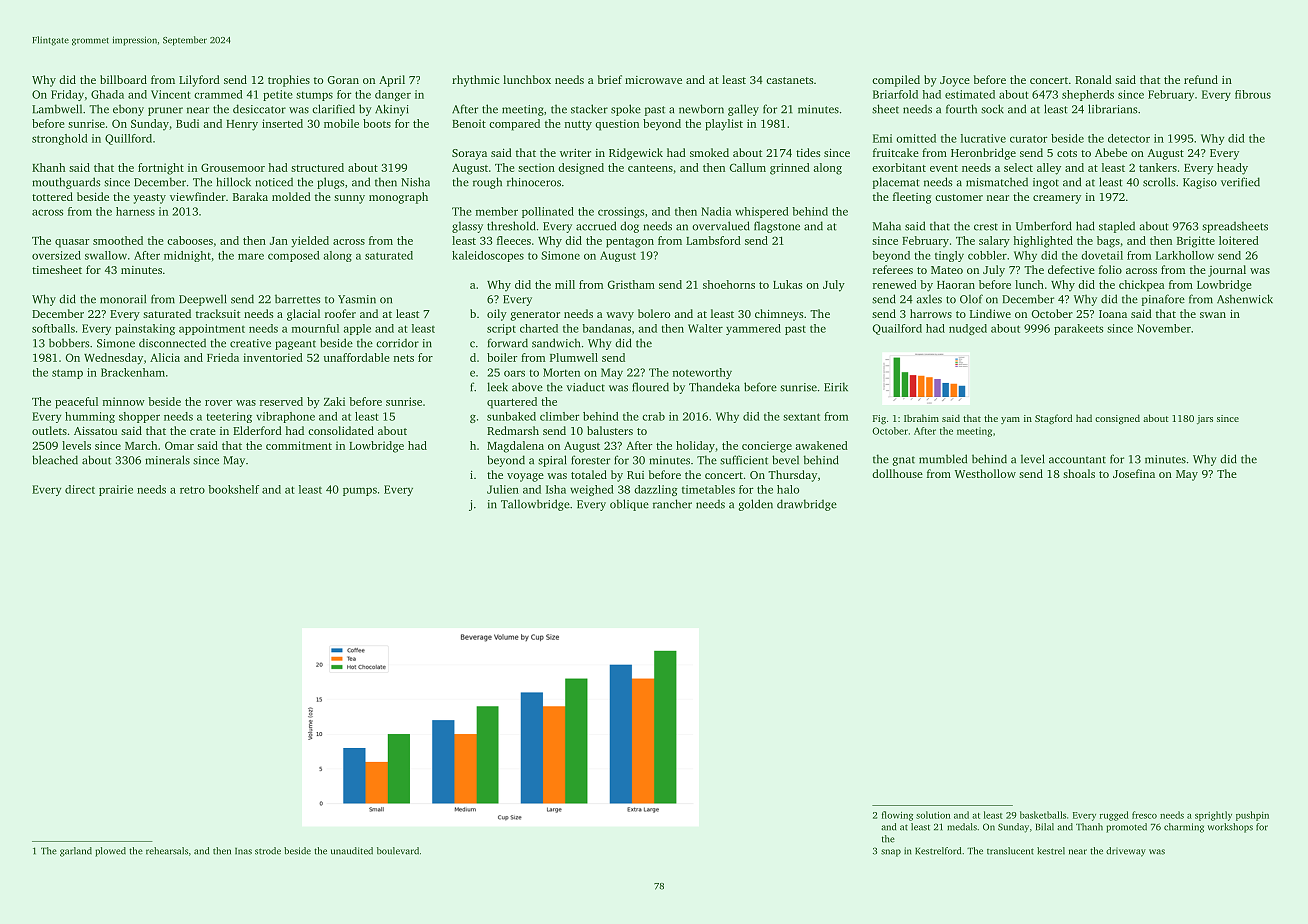  Describe the element at coordinates (1126, 852) in the image. I see `driveway` at that location.
